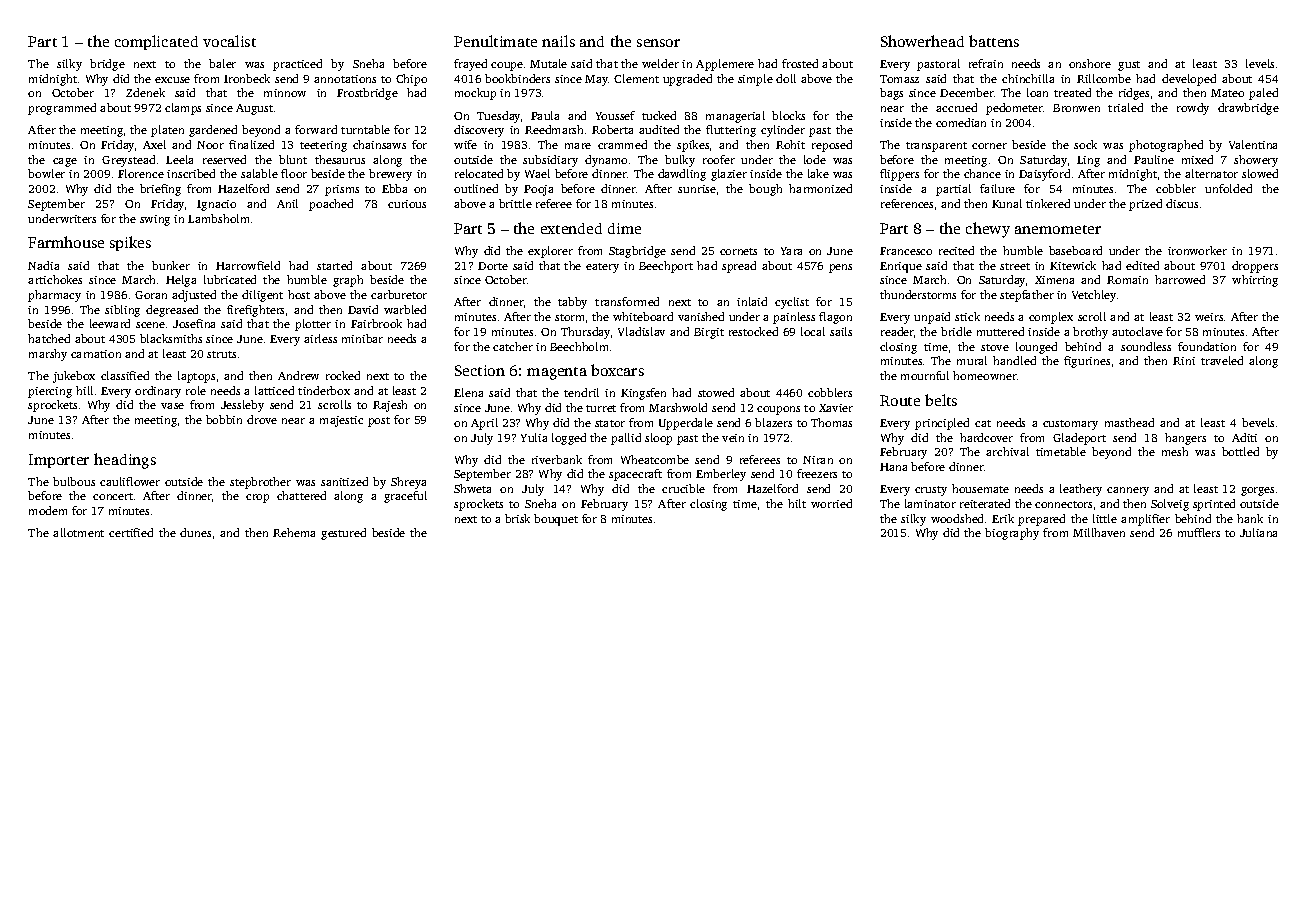 The image size is (1308, 924). What do you see at coordinates (1099, 532) in the screenshot?
I see `Millhaven` at bounding box center [1099, 532].
